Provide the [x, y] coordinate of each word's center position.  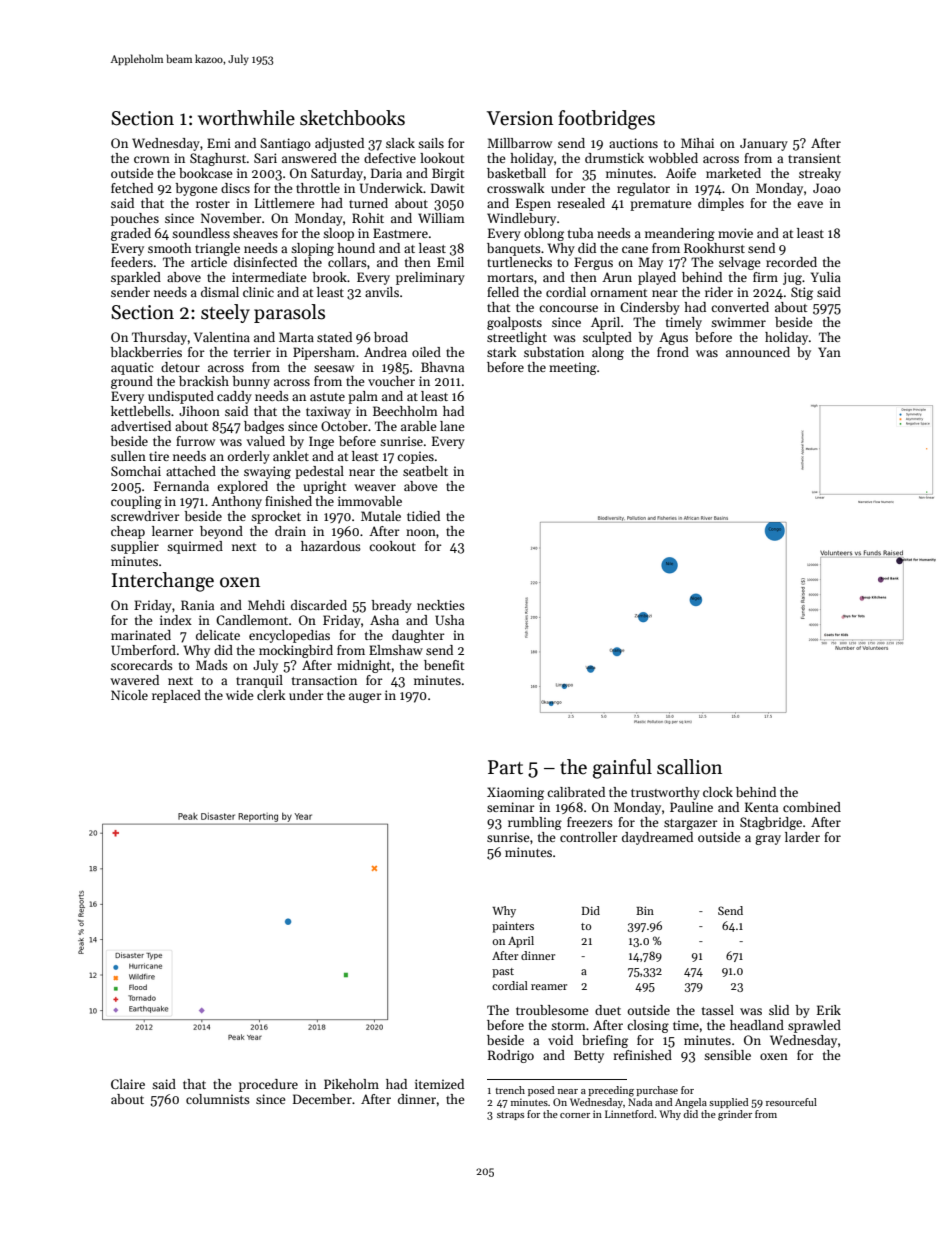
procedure [268, 1085]
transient [814, 158]
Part [505, 767]
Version [520, 118]
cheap [128, 532]
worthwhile [246, 118]
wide [240, 695]
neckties [441, 605]
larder [802, 837]
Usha [449, 620]
